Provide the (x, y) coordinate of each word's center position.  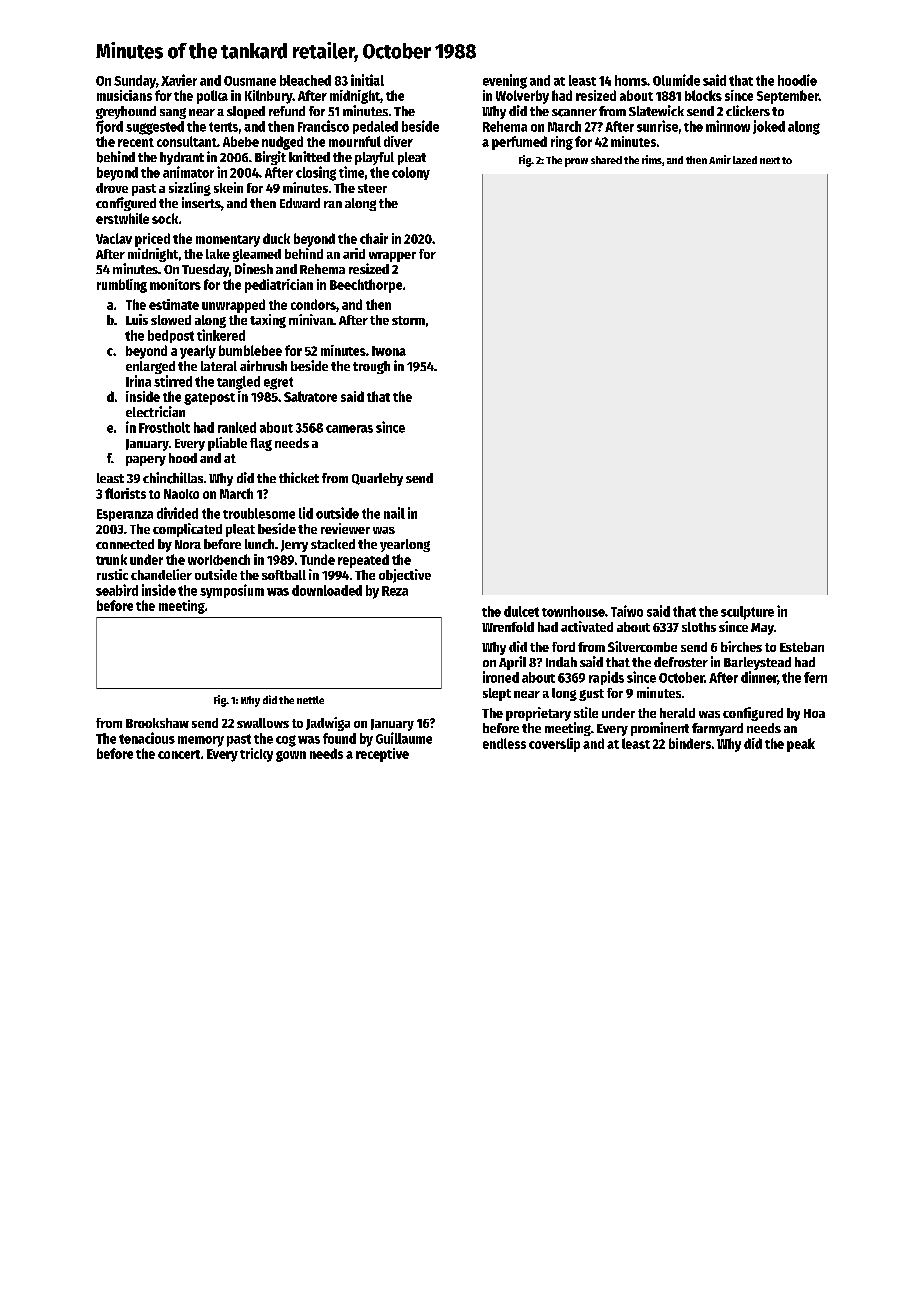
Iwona (389, 351)
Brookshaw (157, 723)
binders (690, 743)
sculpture (747, 613)
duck (276, 238)
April (512, 663)
